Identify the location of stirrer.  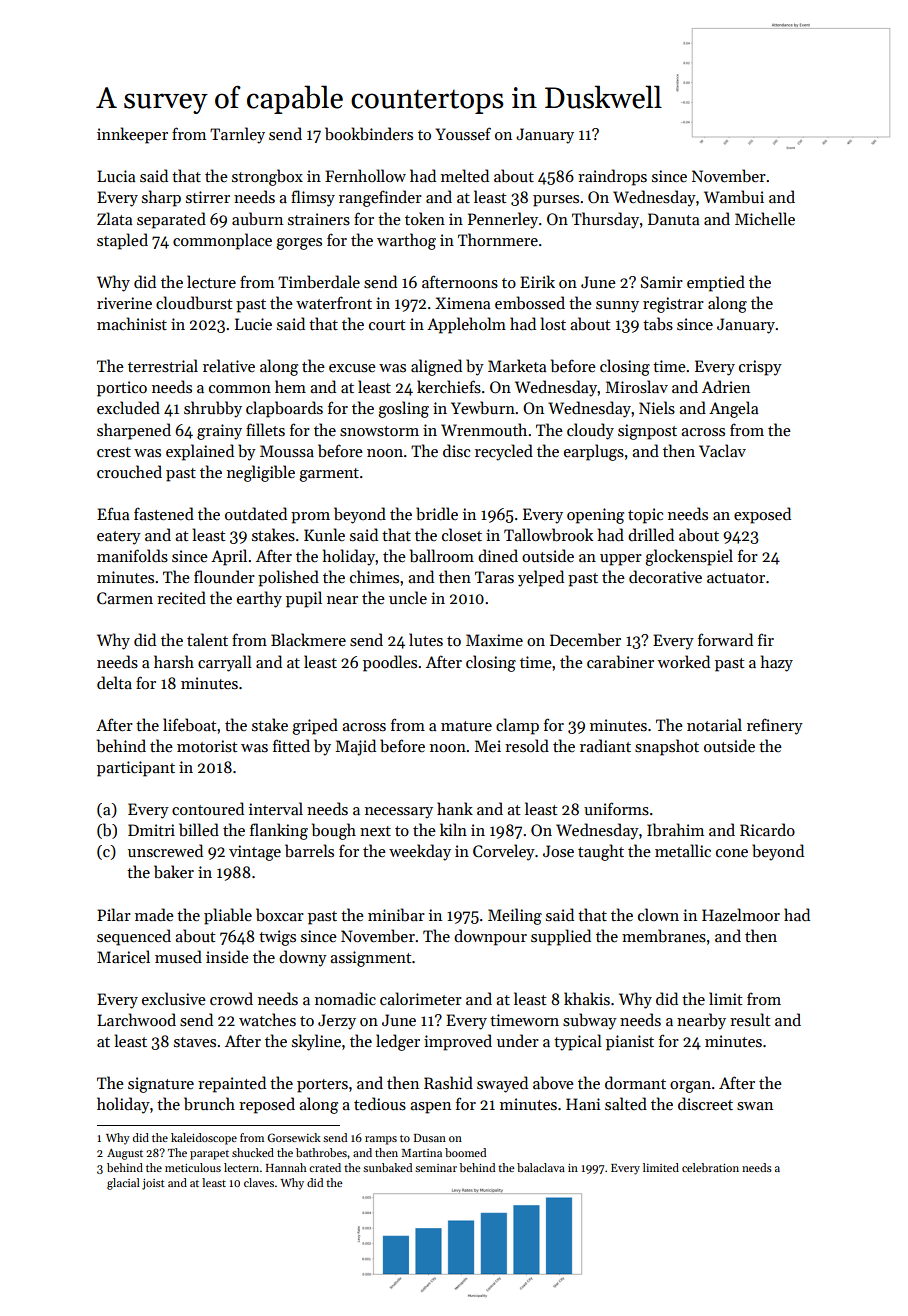
(208, 197).
